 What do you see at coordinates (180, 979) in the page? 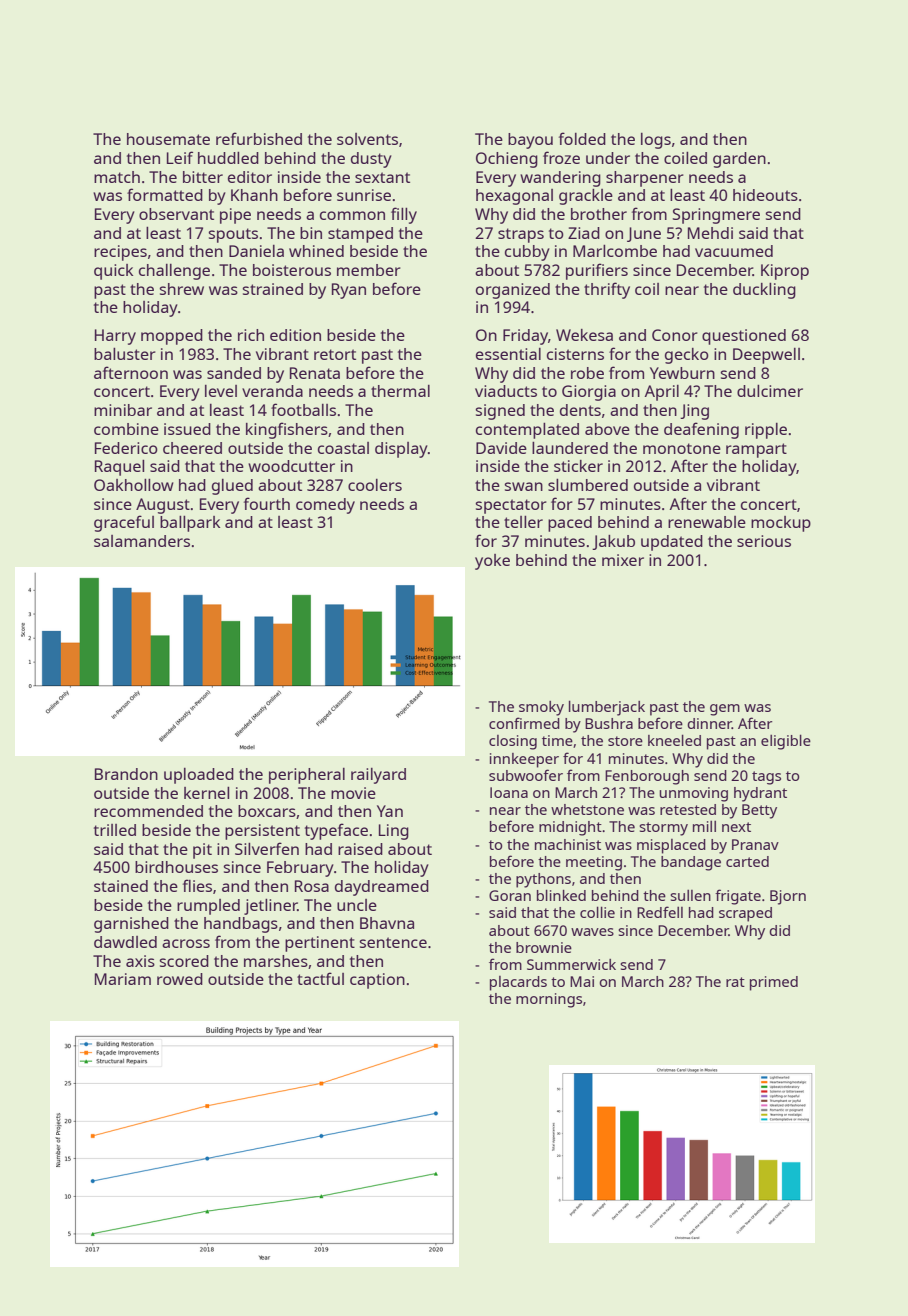
I see `rowed` at bounding box center [180, 979].
